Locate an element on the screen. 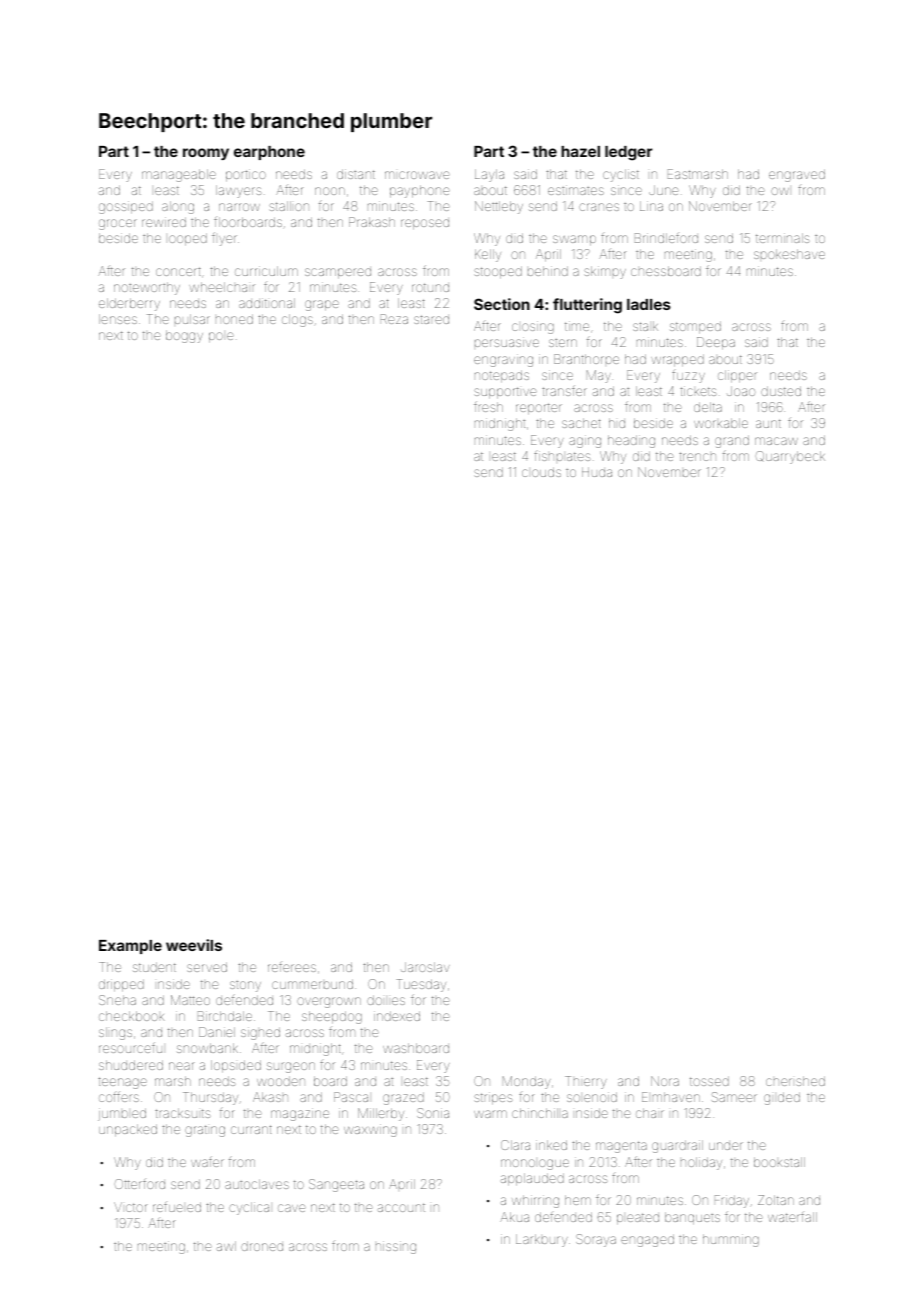 This screenshot has height=1308, width=924. Elmhaven is located at coordinates (671, 1097).
